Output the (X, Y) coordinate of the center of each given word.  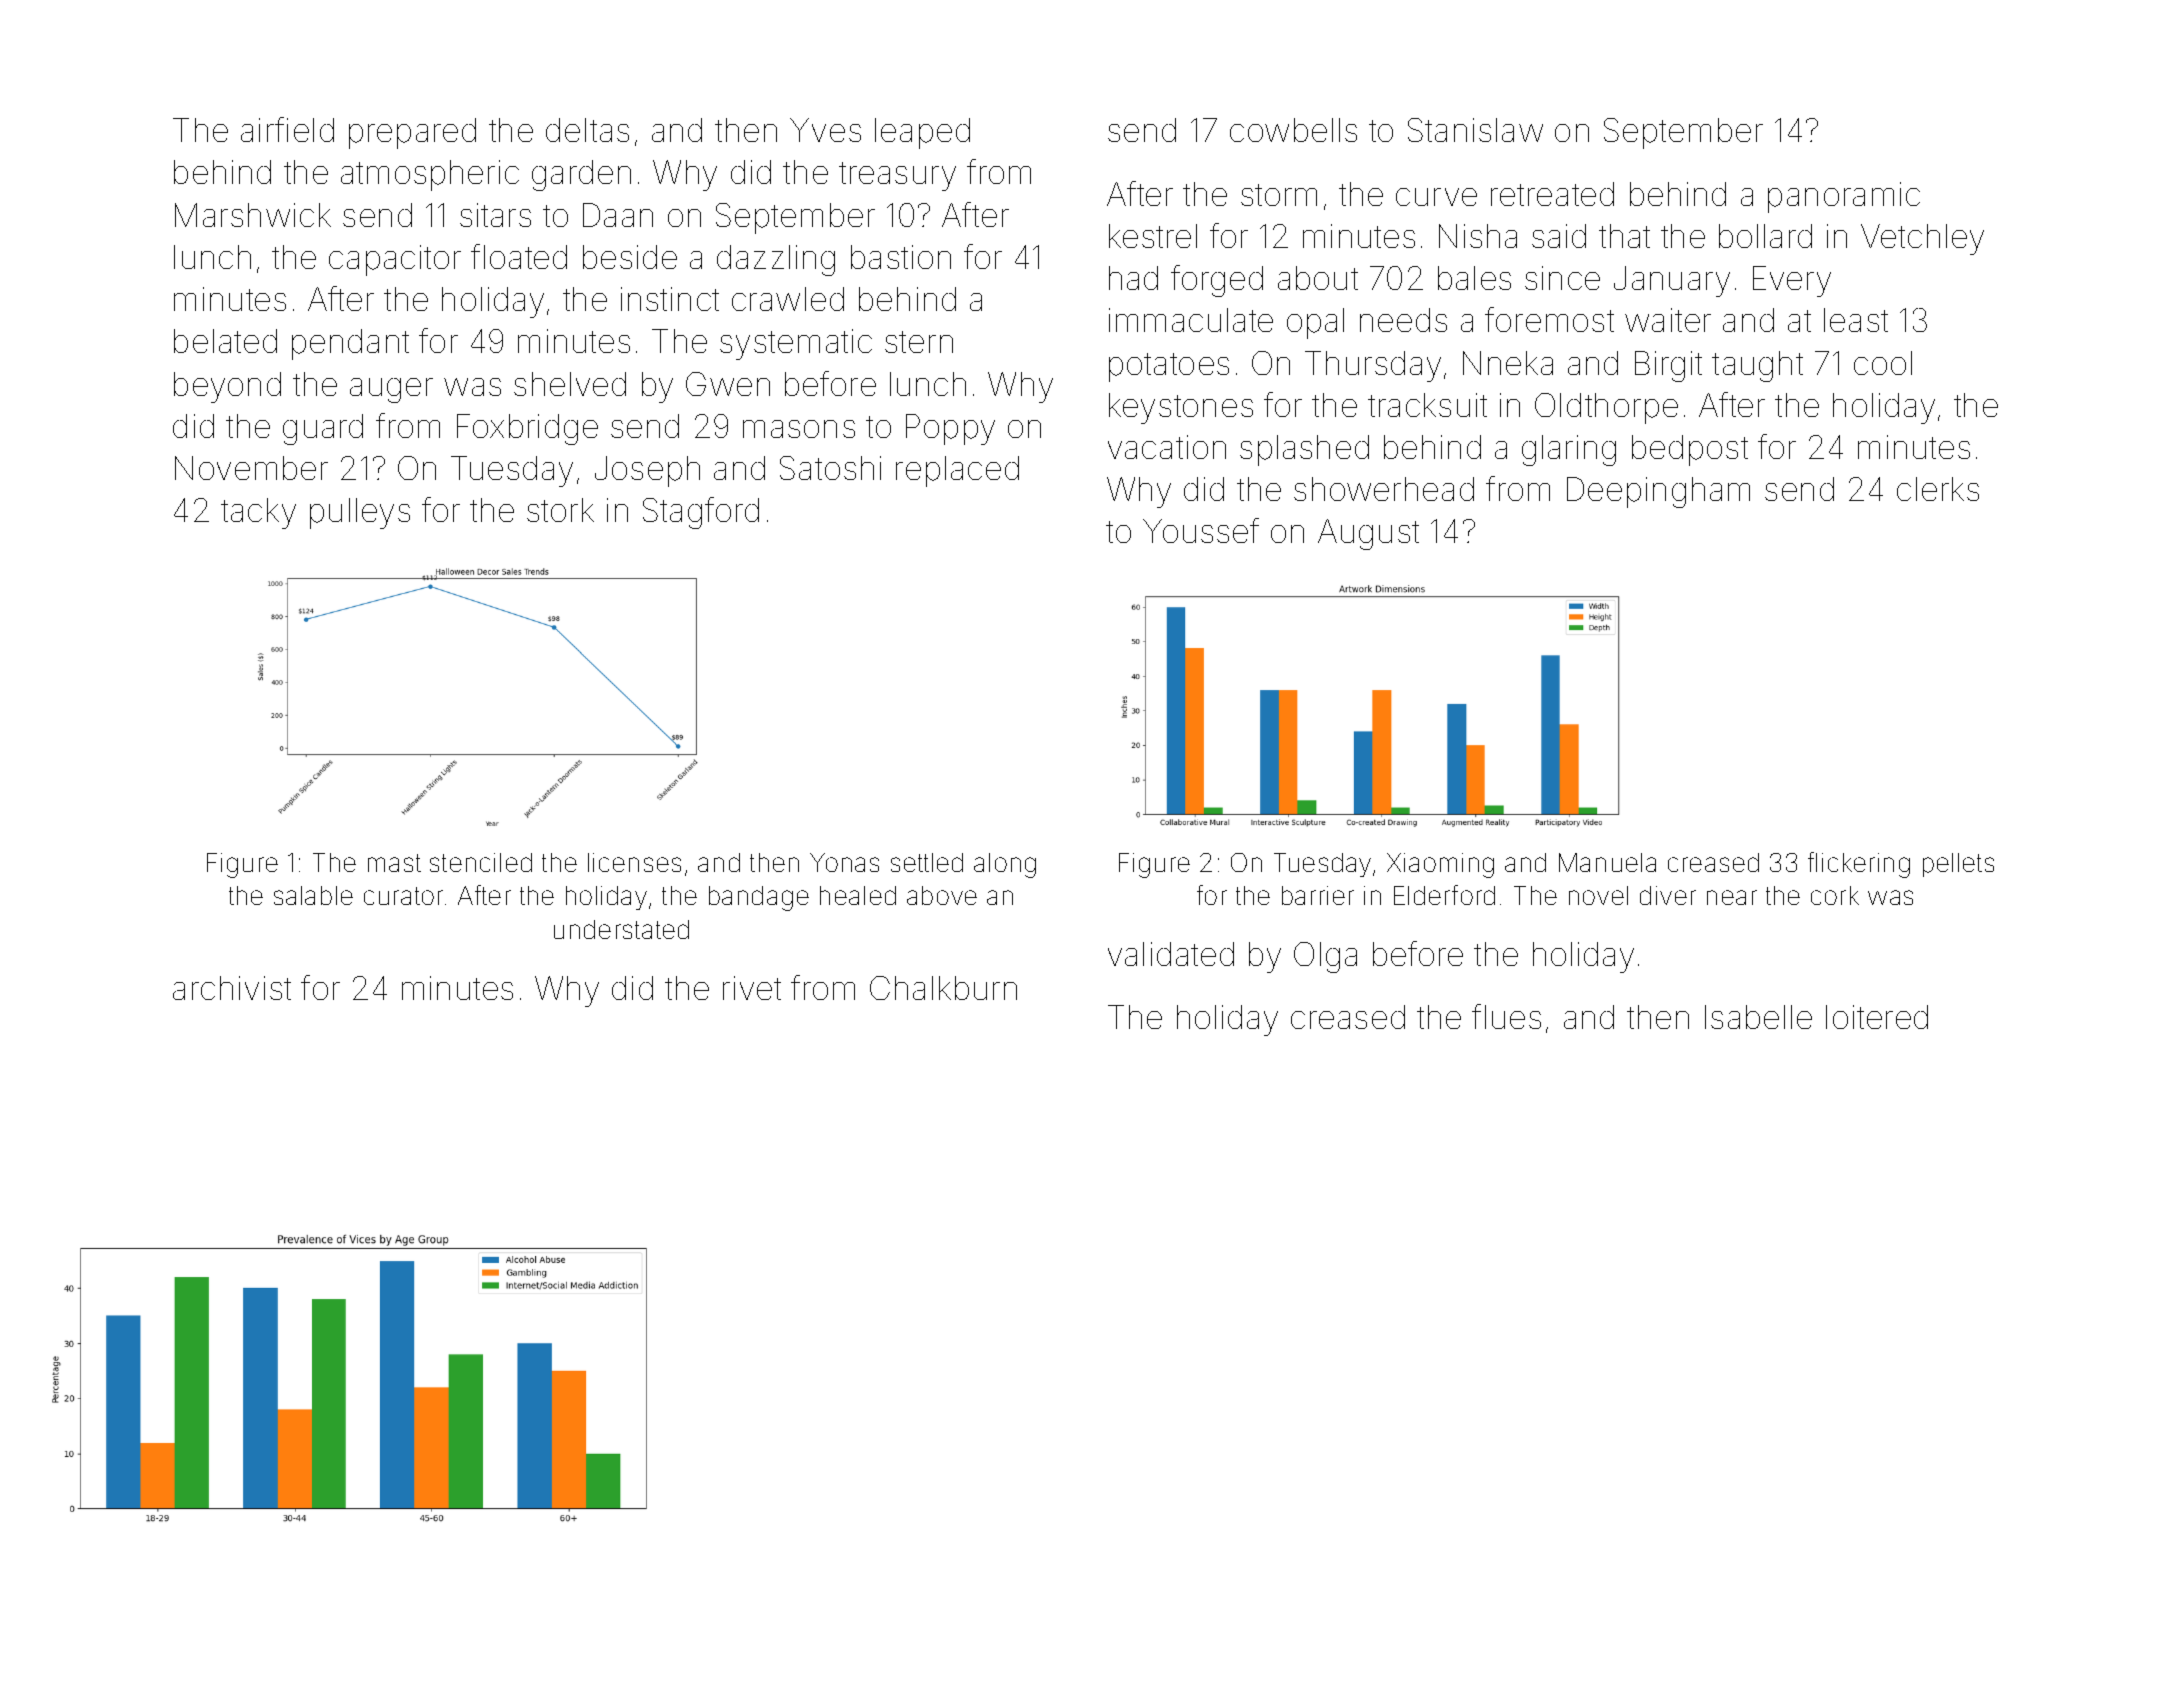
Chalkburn (943, 988)
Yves (825, 130)
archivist (232, 988)
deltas (587, 130)
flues (1506, 1016)
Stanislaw (1475, 130)
